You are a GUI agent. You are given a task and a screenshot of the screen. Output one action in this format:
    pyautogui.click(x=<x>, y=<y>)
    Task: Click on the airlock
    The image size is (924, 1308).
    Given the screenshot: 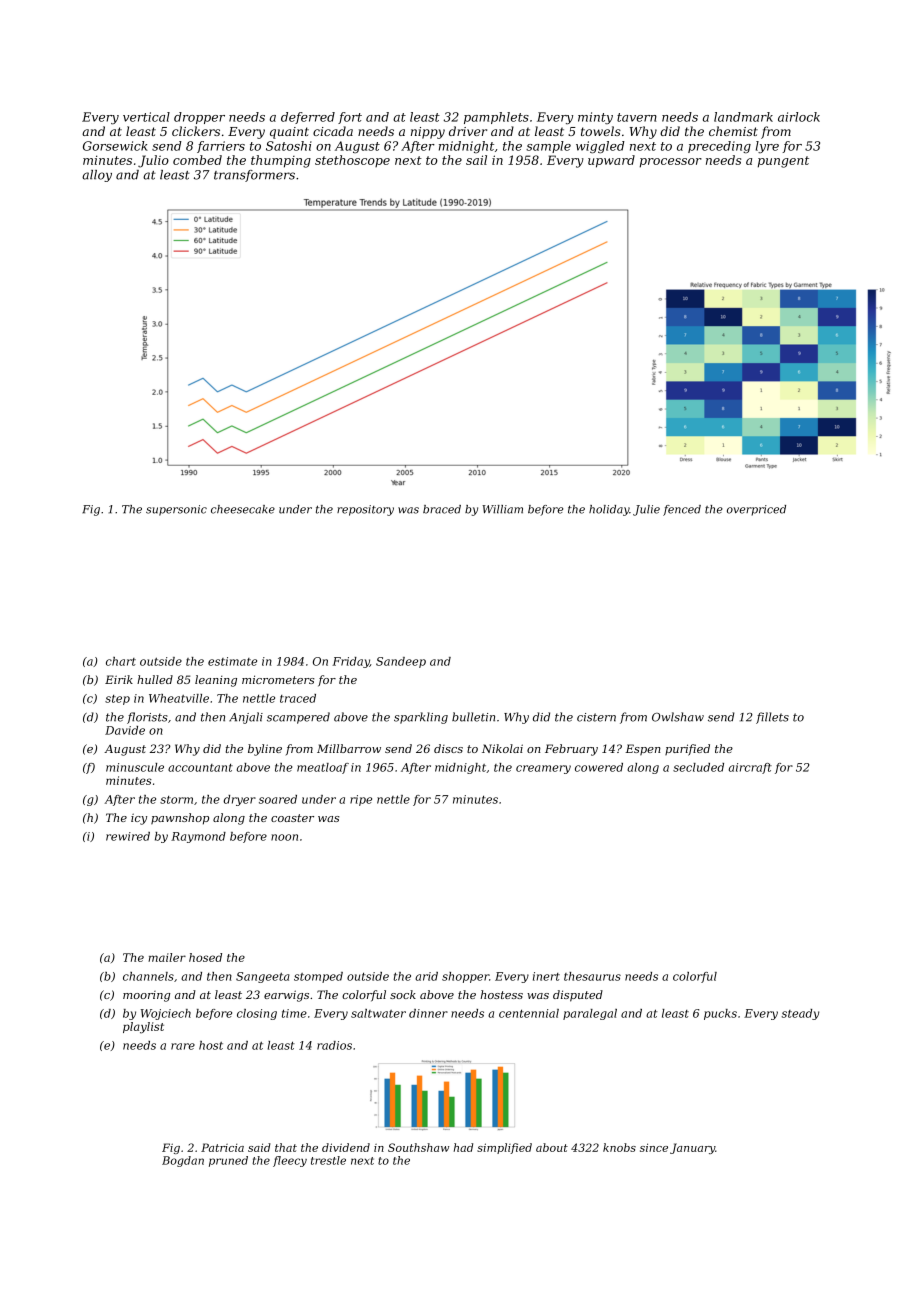 What is the action you would take?
    pyautogui.click(x=799, y=117)
